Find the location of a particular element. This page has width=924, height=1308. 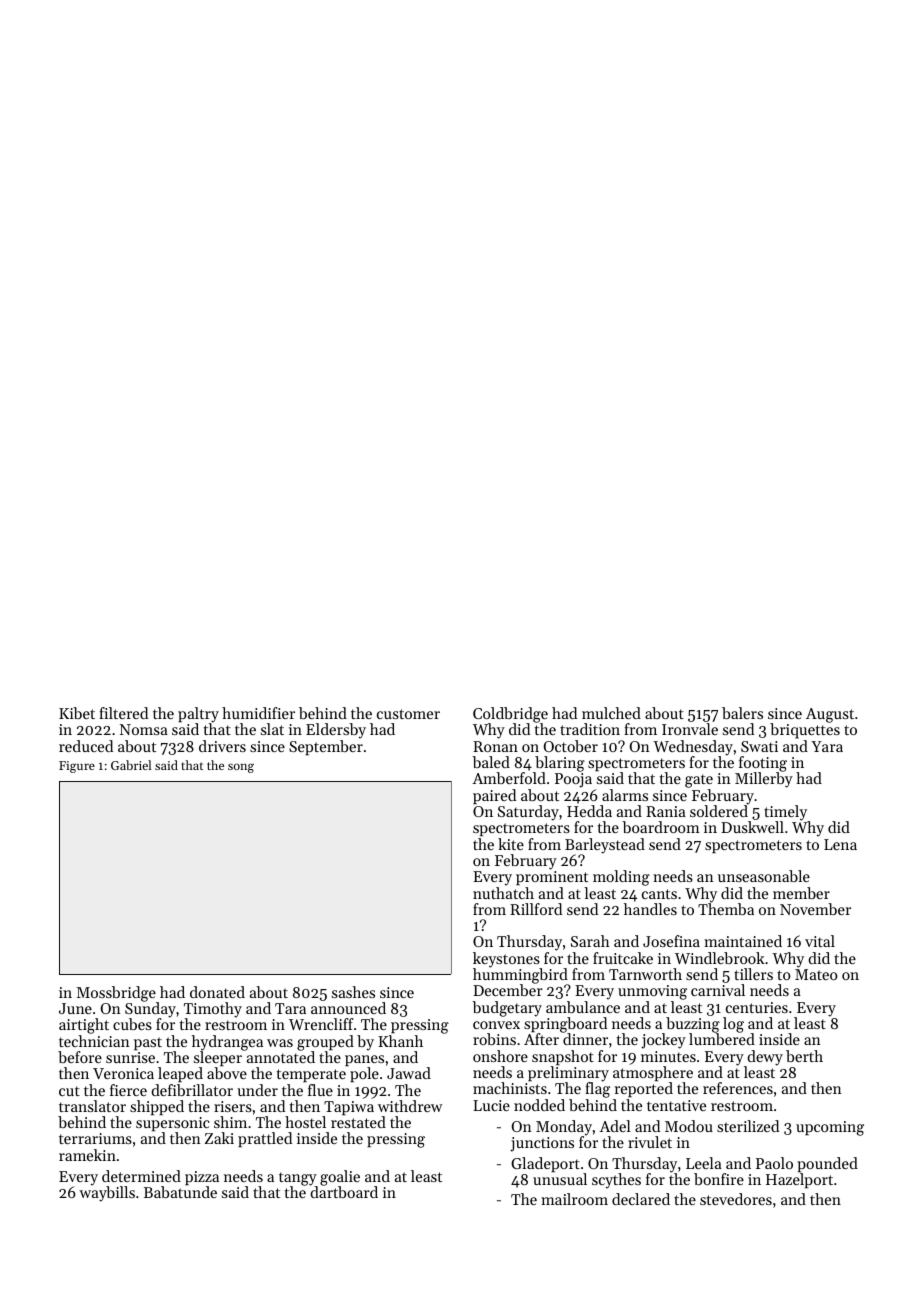

upcoming is located at coordinates (830, 1128).
